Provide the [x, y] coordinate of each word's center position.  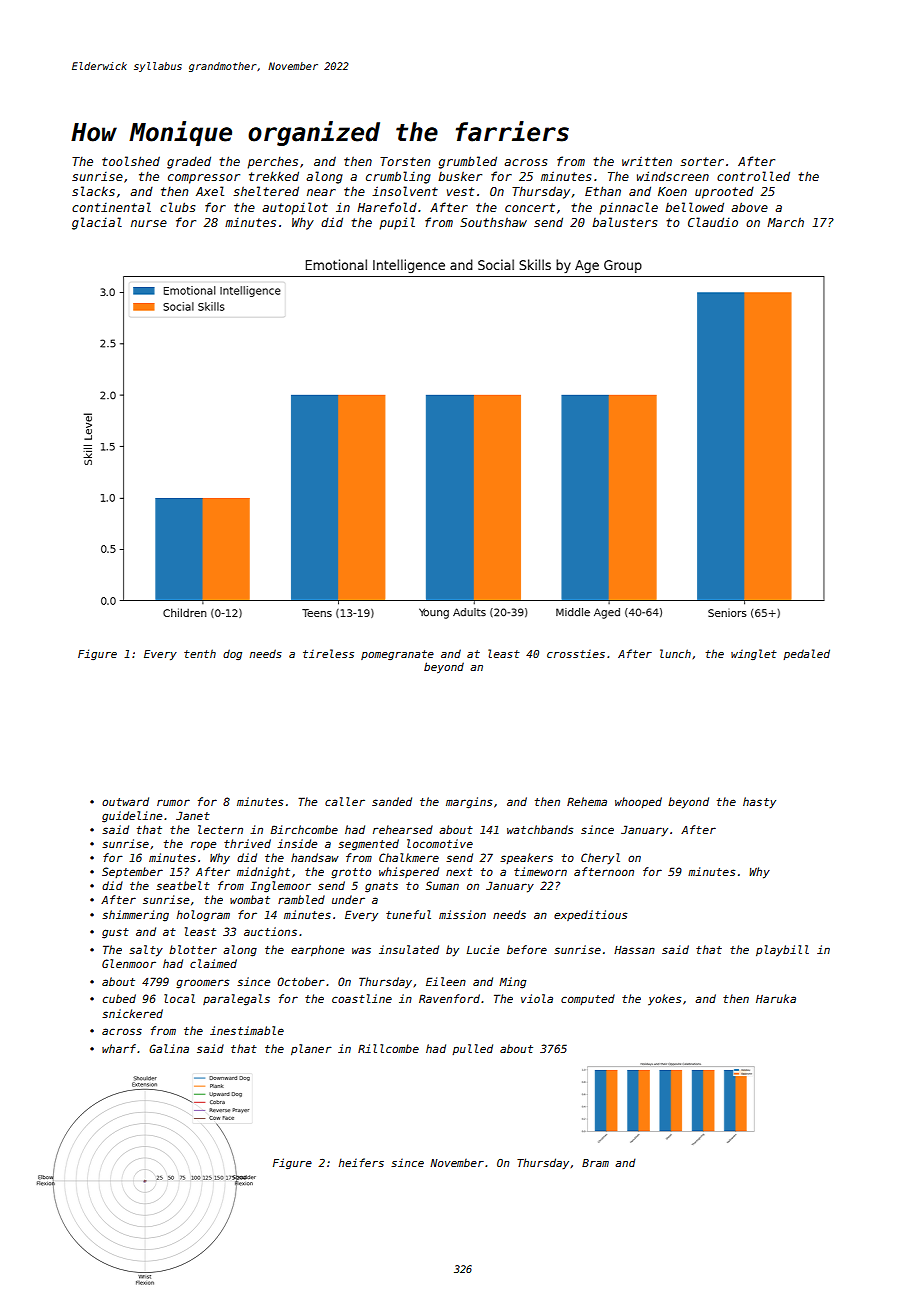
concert [530, 207]
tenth [200, 653]
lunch [675, 653]
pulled [472, 1049]
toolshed [131, 161]
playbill [782, 950]
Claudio [713, 222]
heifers [361, 1162]
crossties [576, 654]
